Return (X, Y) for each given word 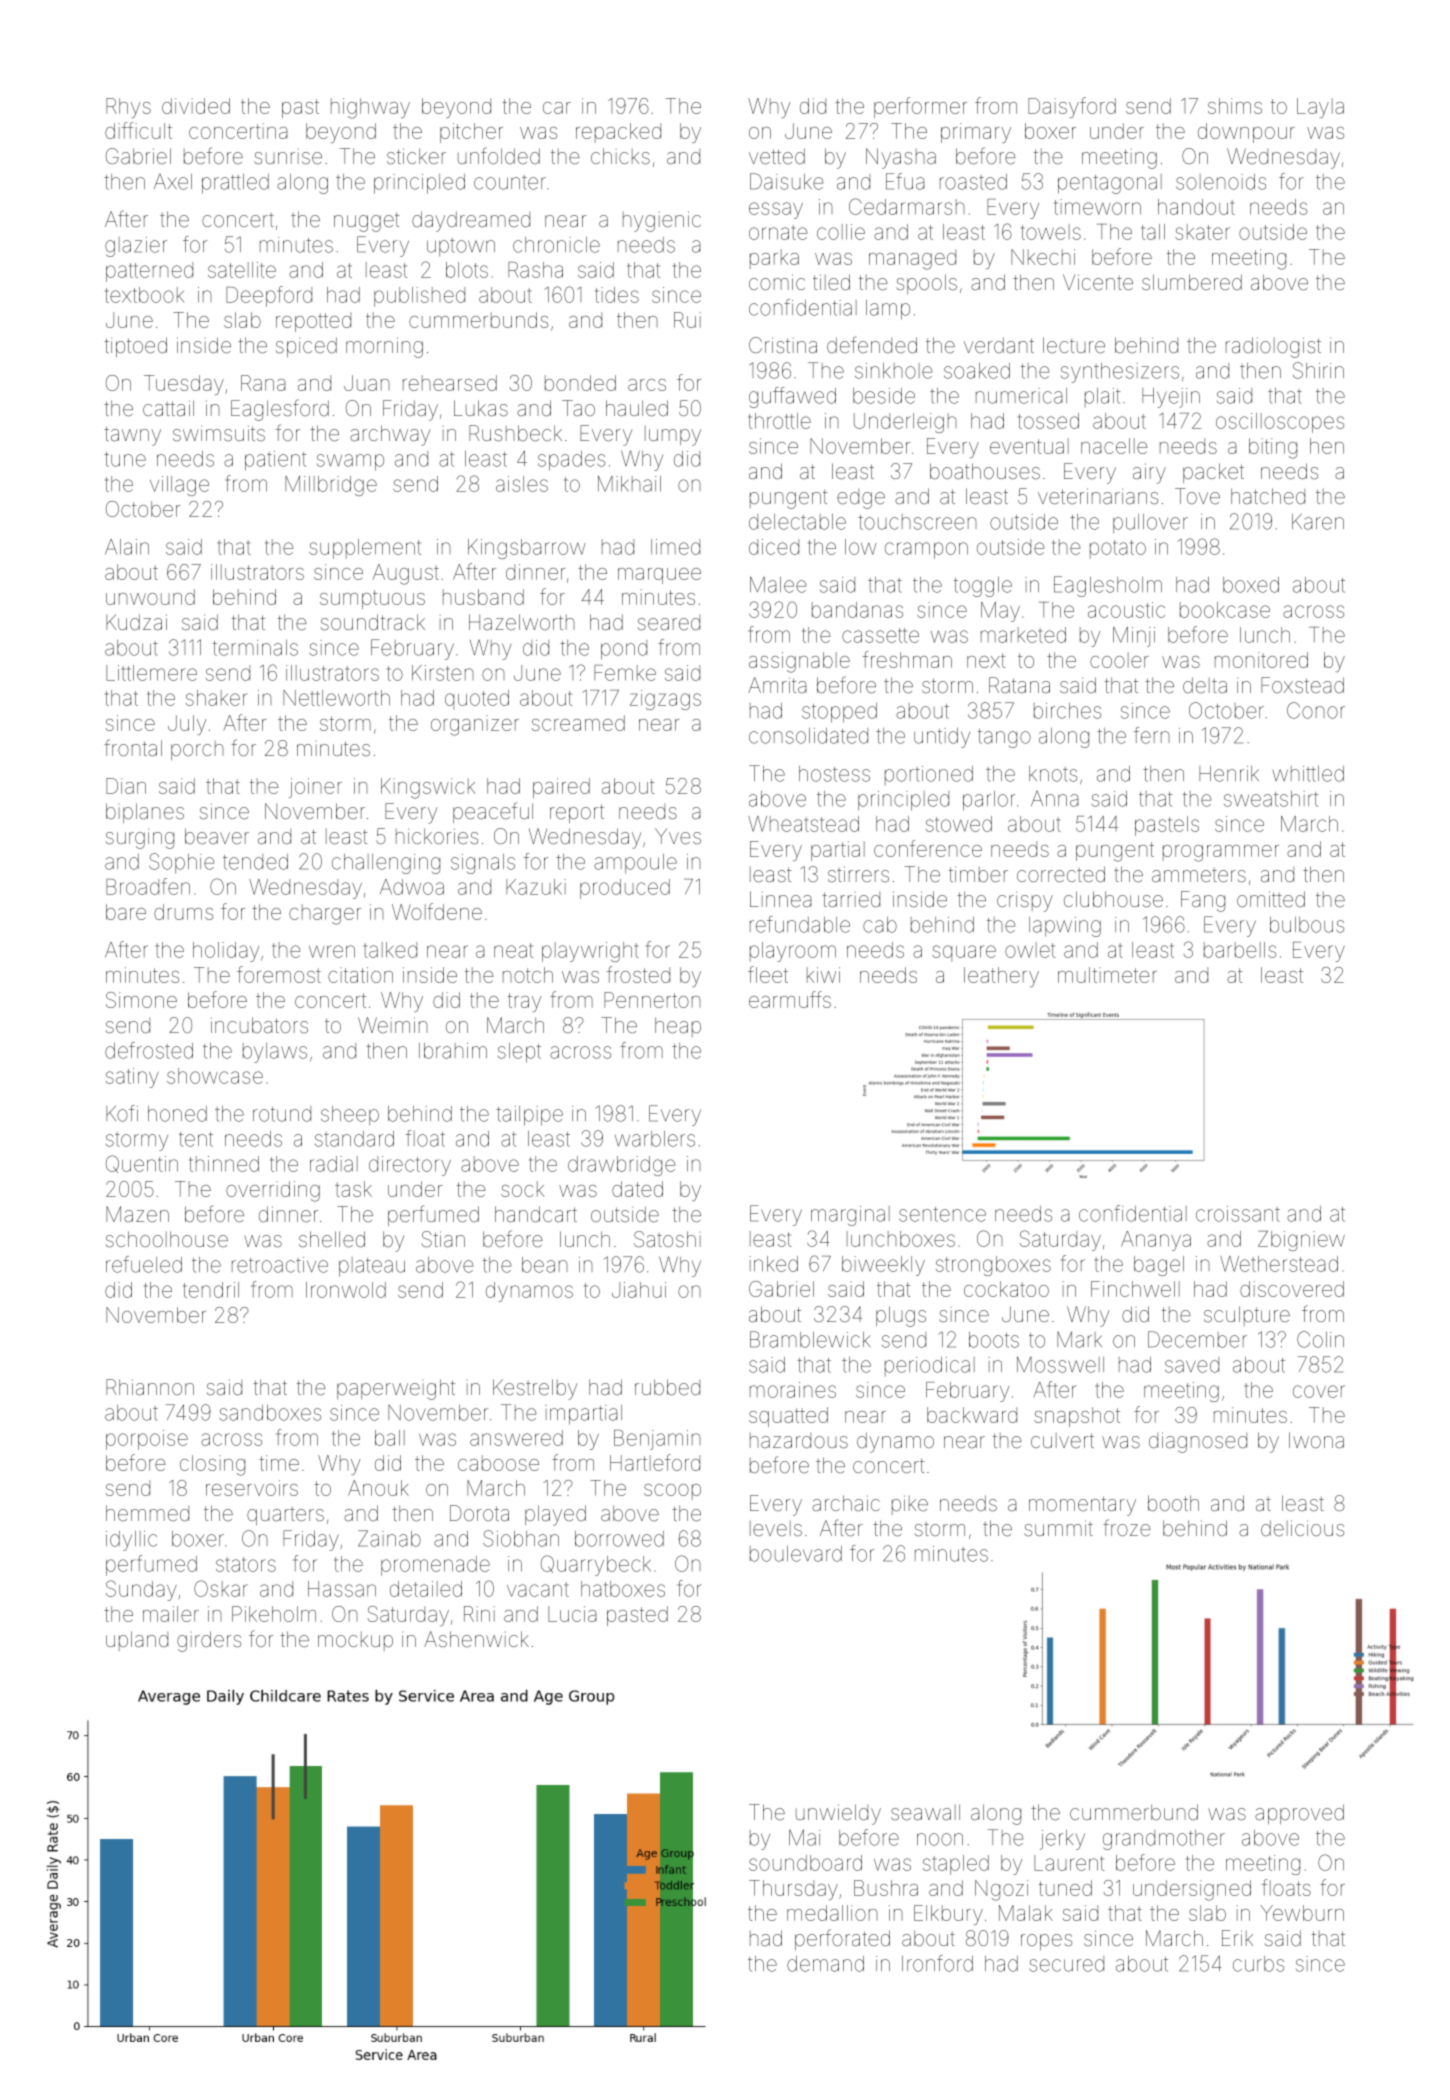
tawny (132, 436)
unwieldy (838, 1814)
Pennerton (652, 1000)
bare (126, 912)
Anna (1054, 799)
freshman (907, 659)
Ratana (1019, 685)
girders (209, 1641)
